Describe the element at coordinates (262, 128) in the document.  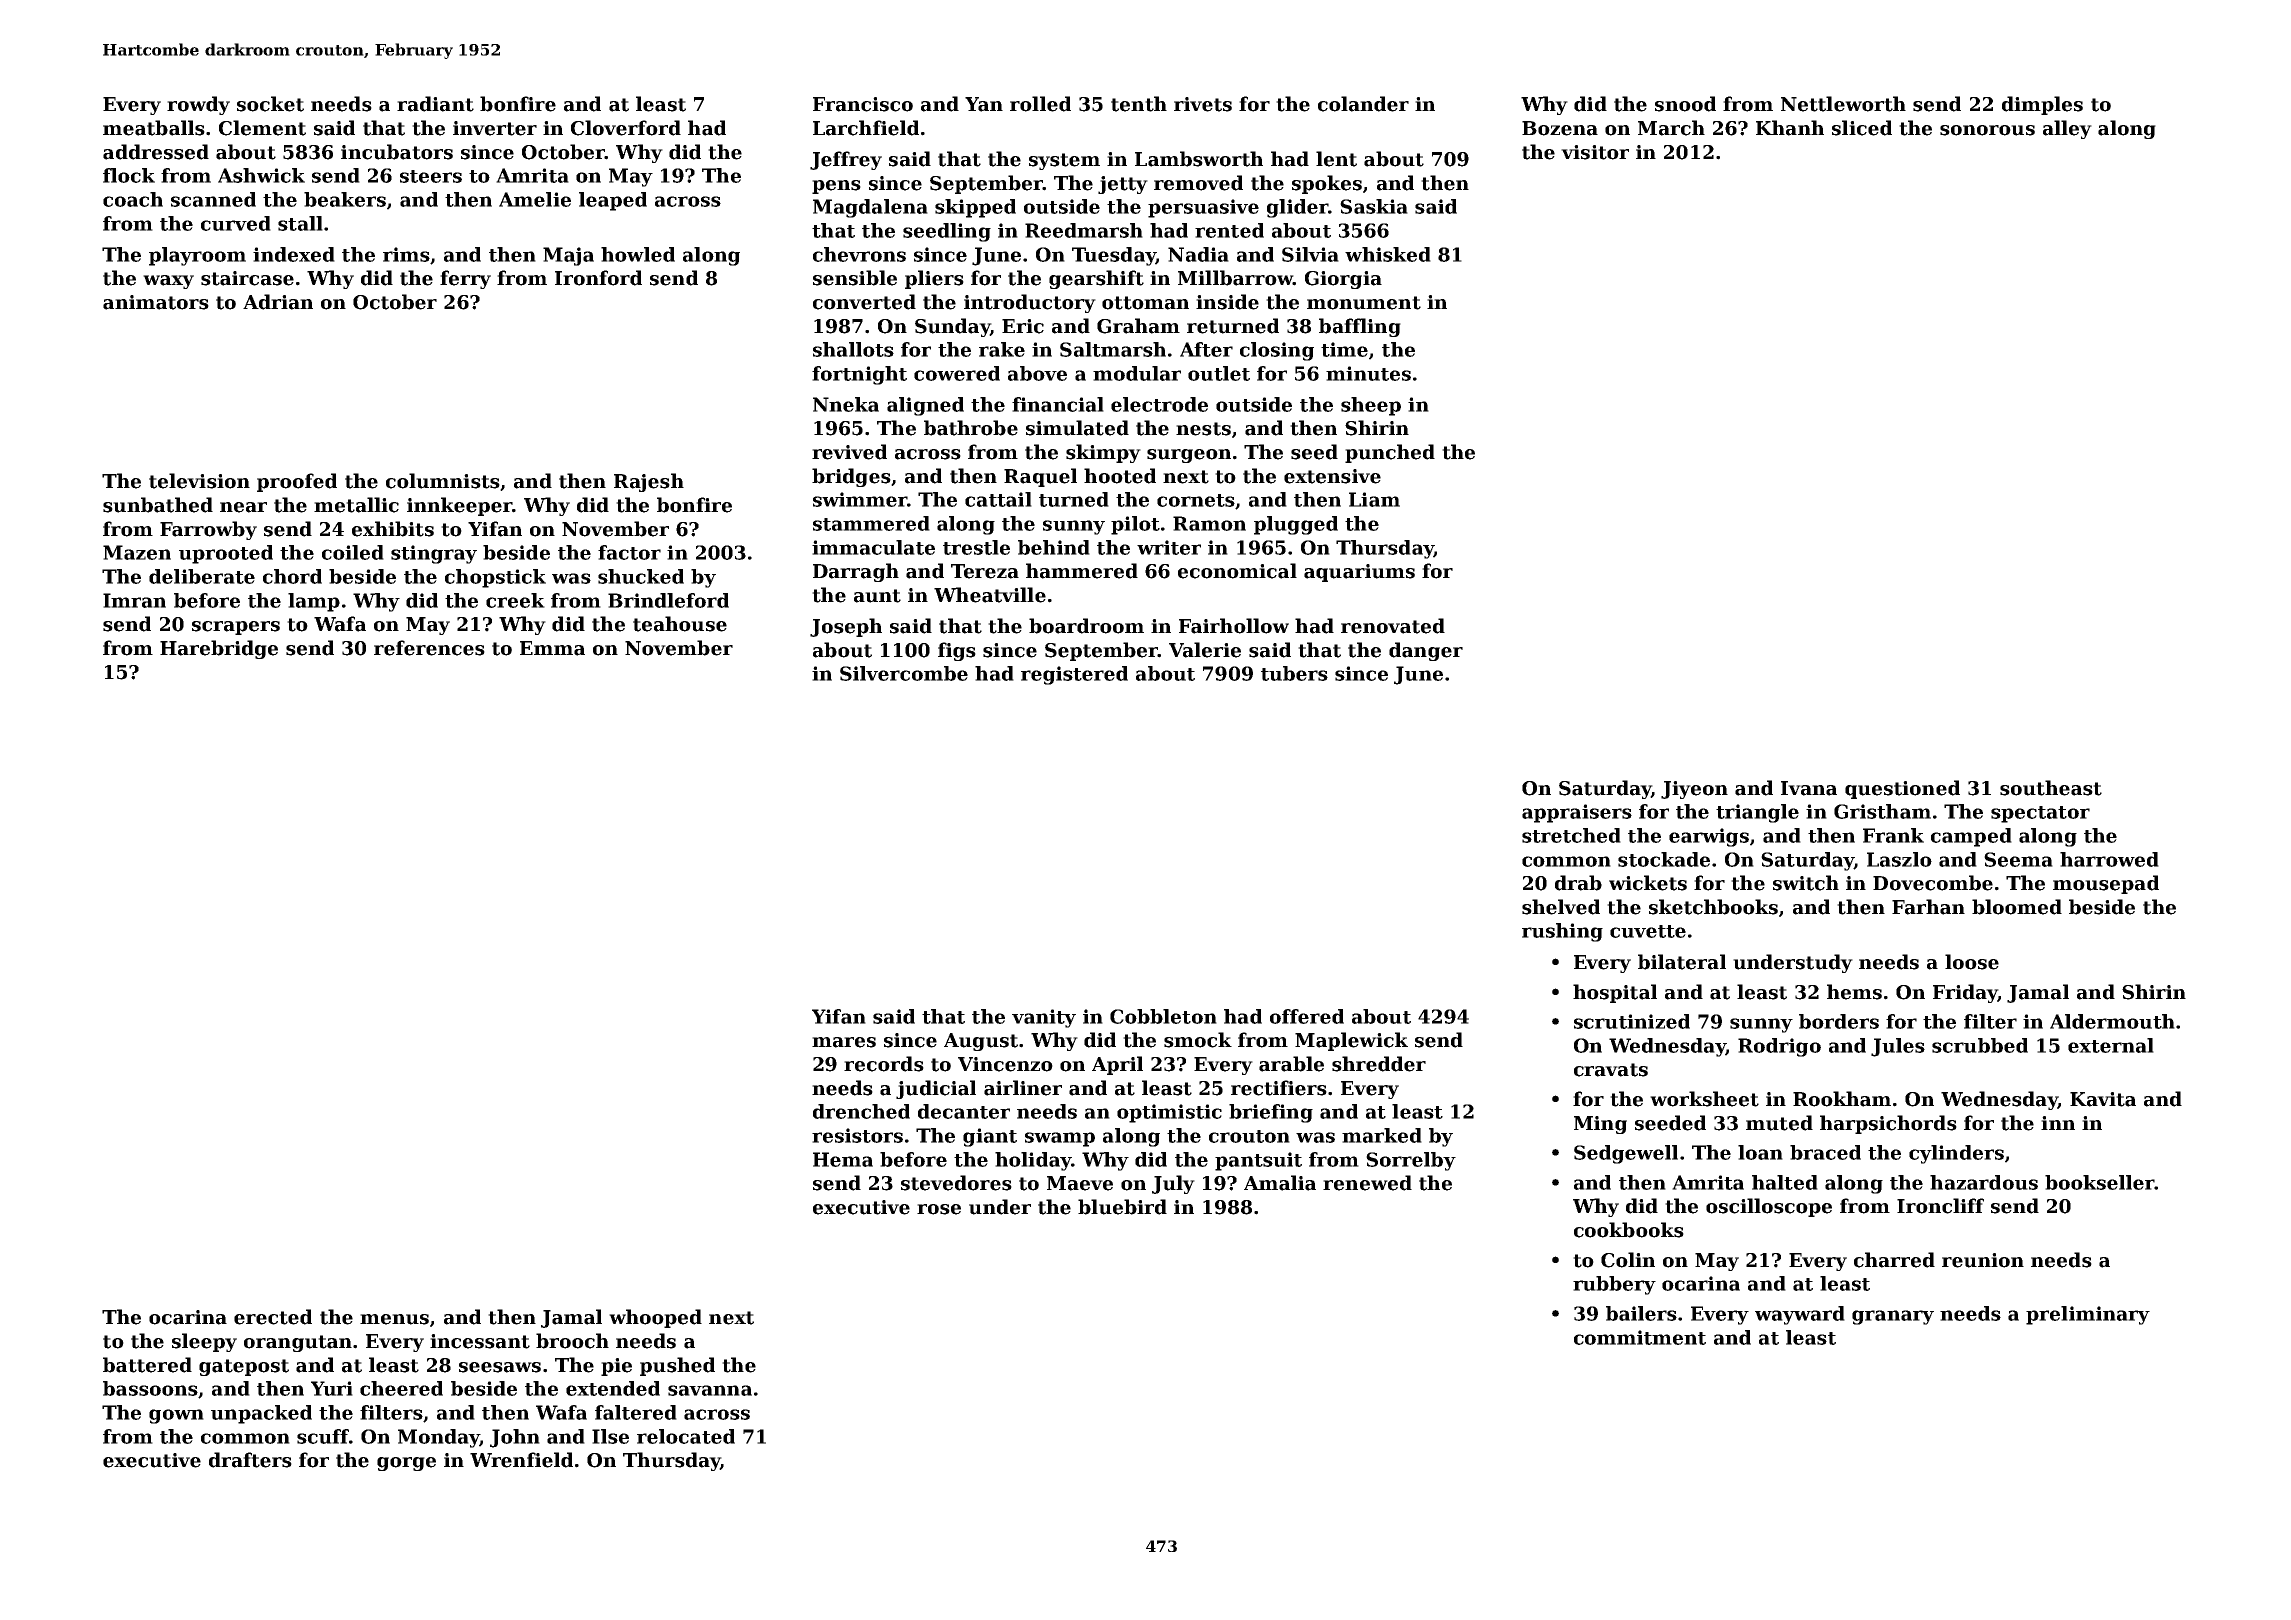
I see `Clement` at that location.
